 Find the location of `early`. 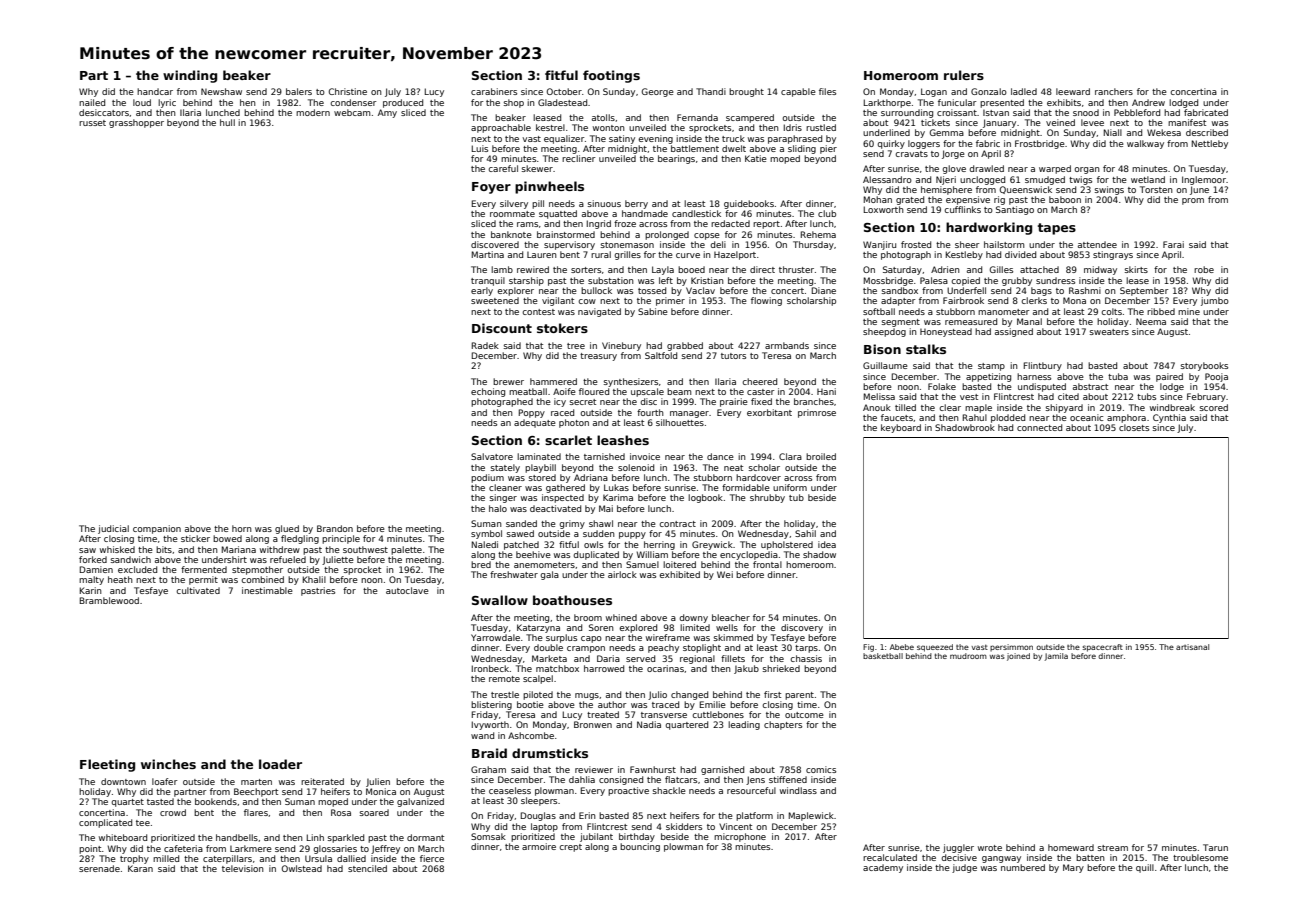

early is located at coordinates (482, 291).
